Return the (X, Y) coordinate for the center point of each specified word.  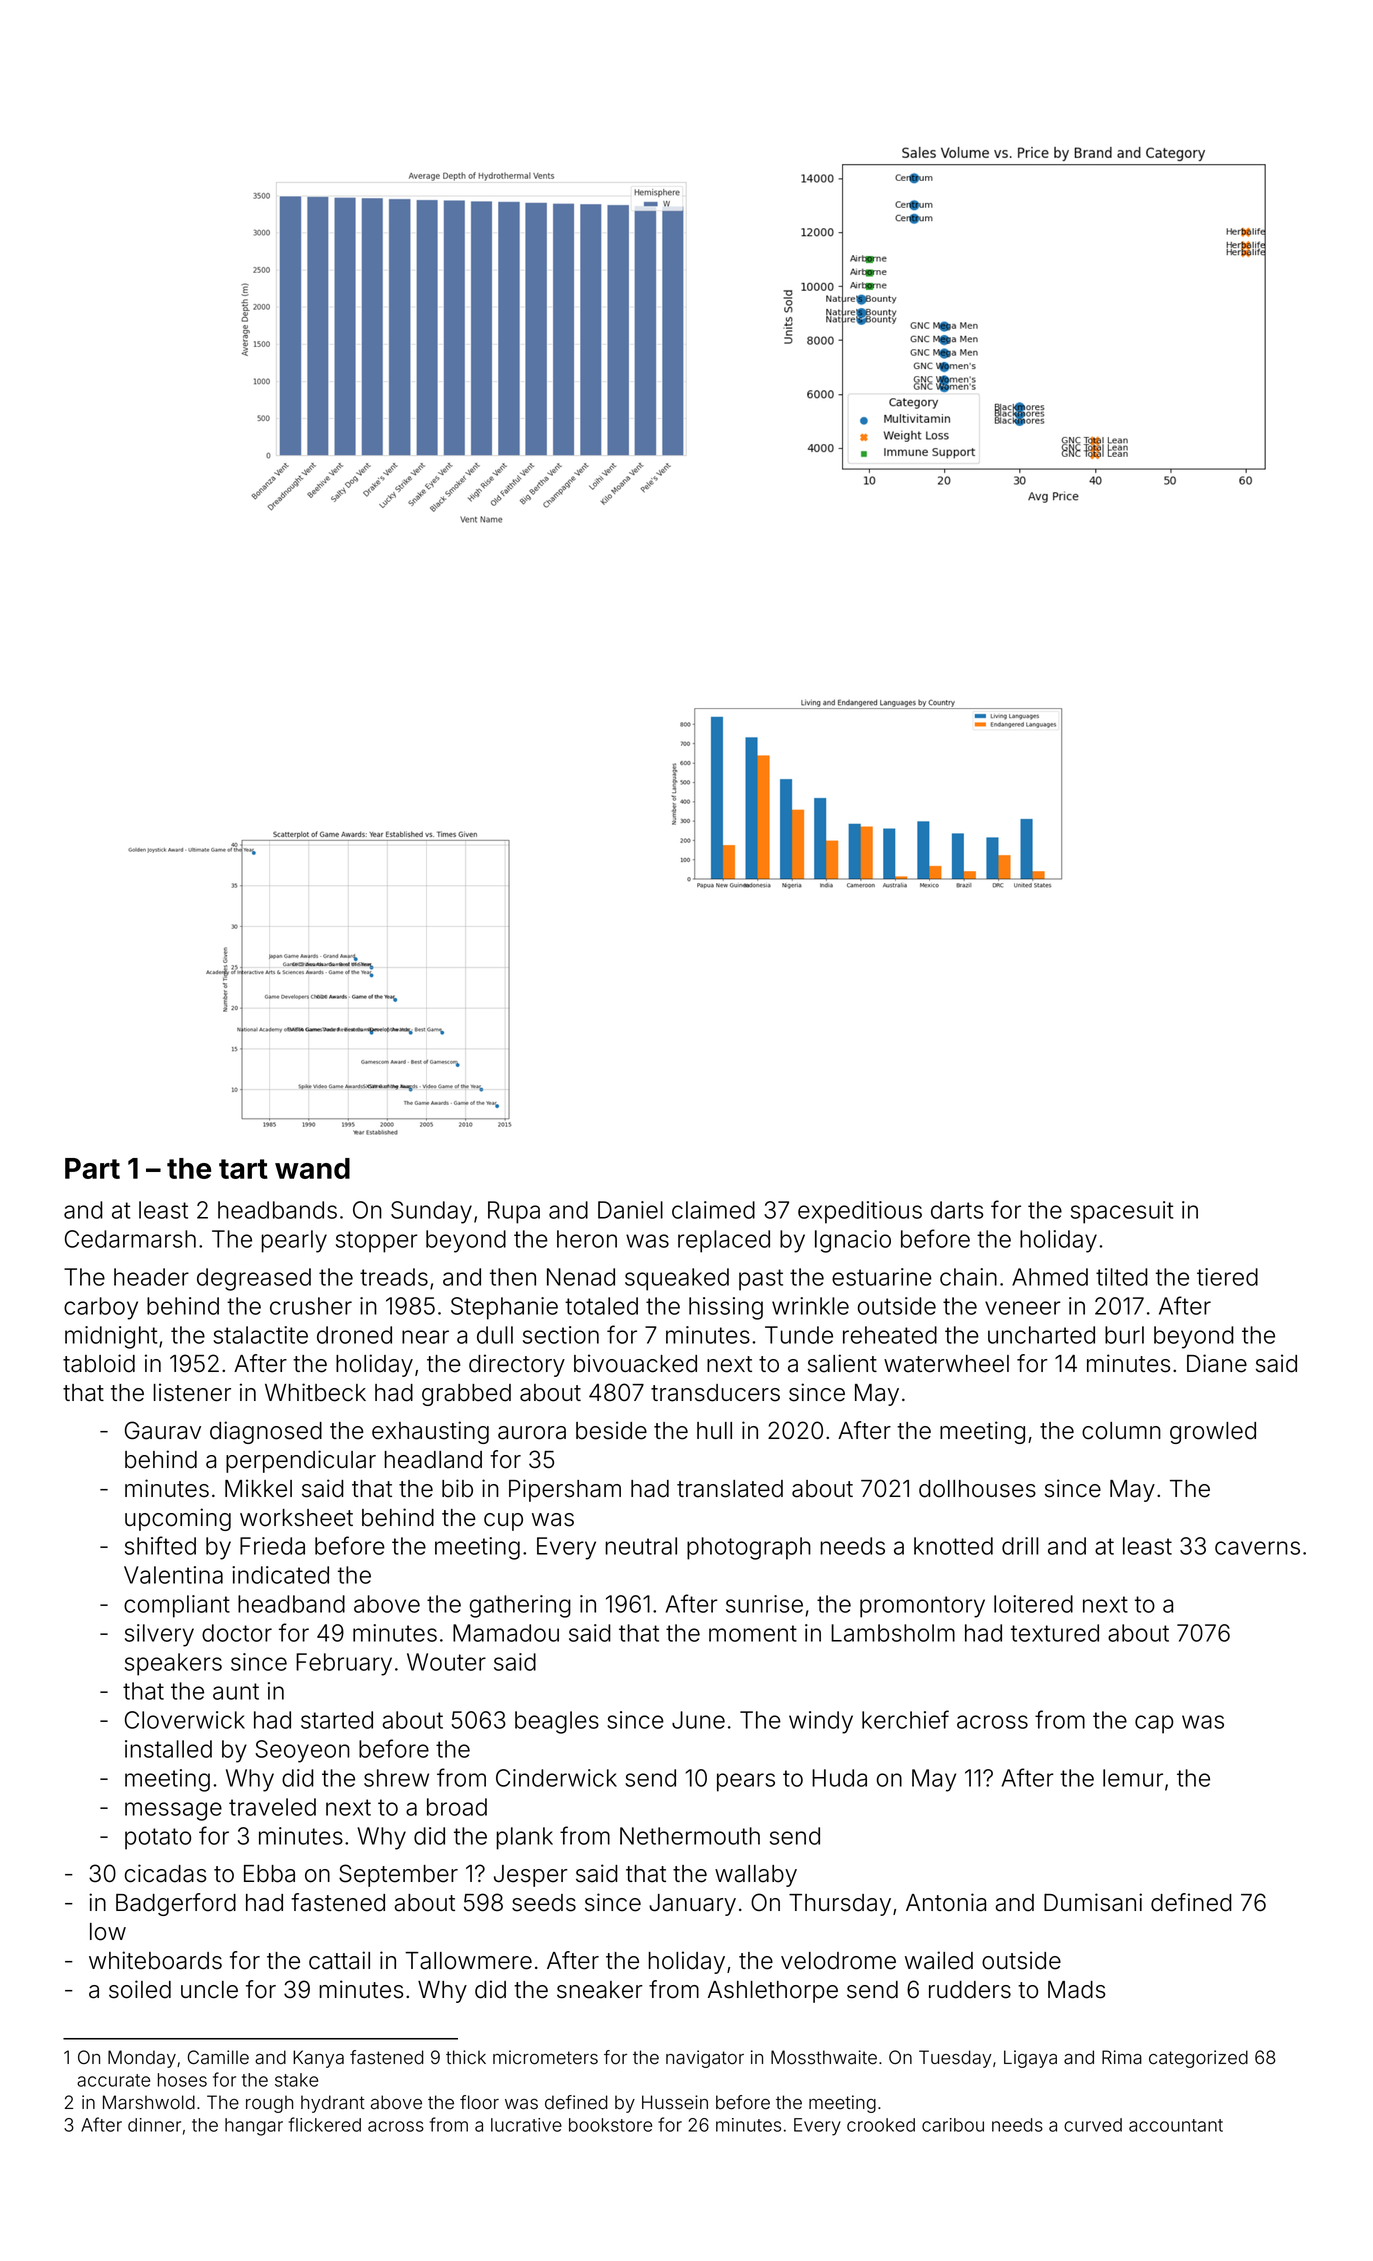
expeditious (860, 1212)
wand (312, 1168)
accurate (113, 2080)
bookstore (610, 2125)
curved (1093, 2125)
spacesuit (1122, 1212)
